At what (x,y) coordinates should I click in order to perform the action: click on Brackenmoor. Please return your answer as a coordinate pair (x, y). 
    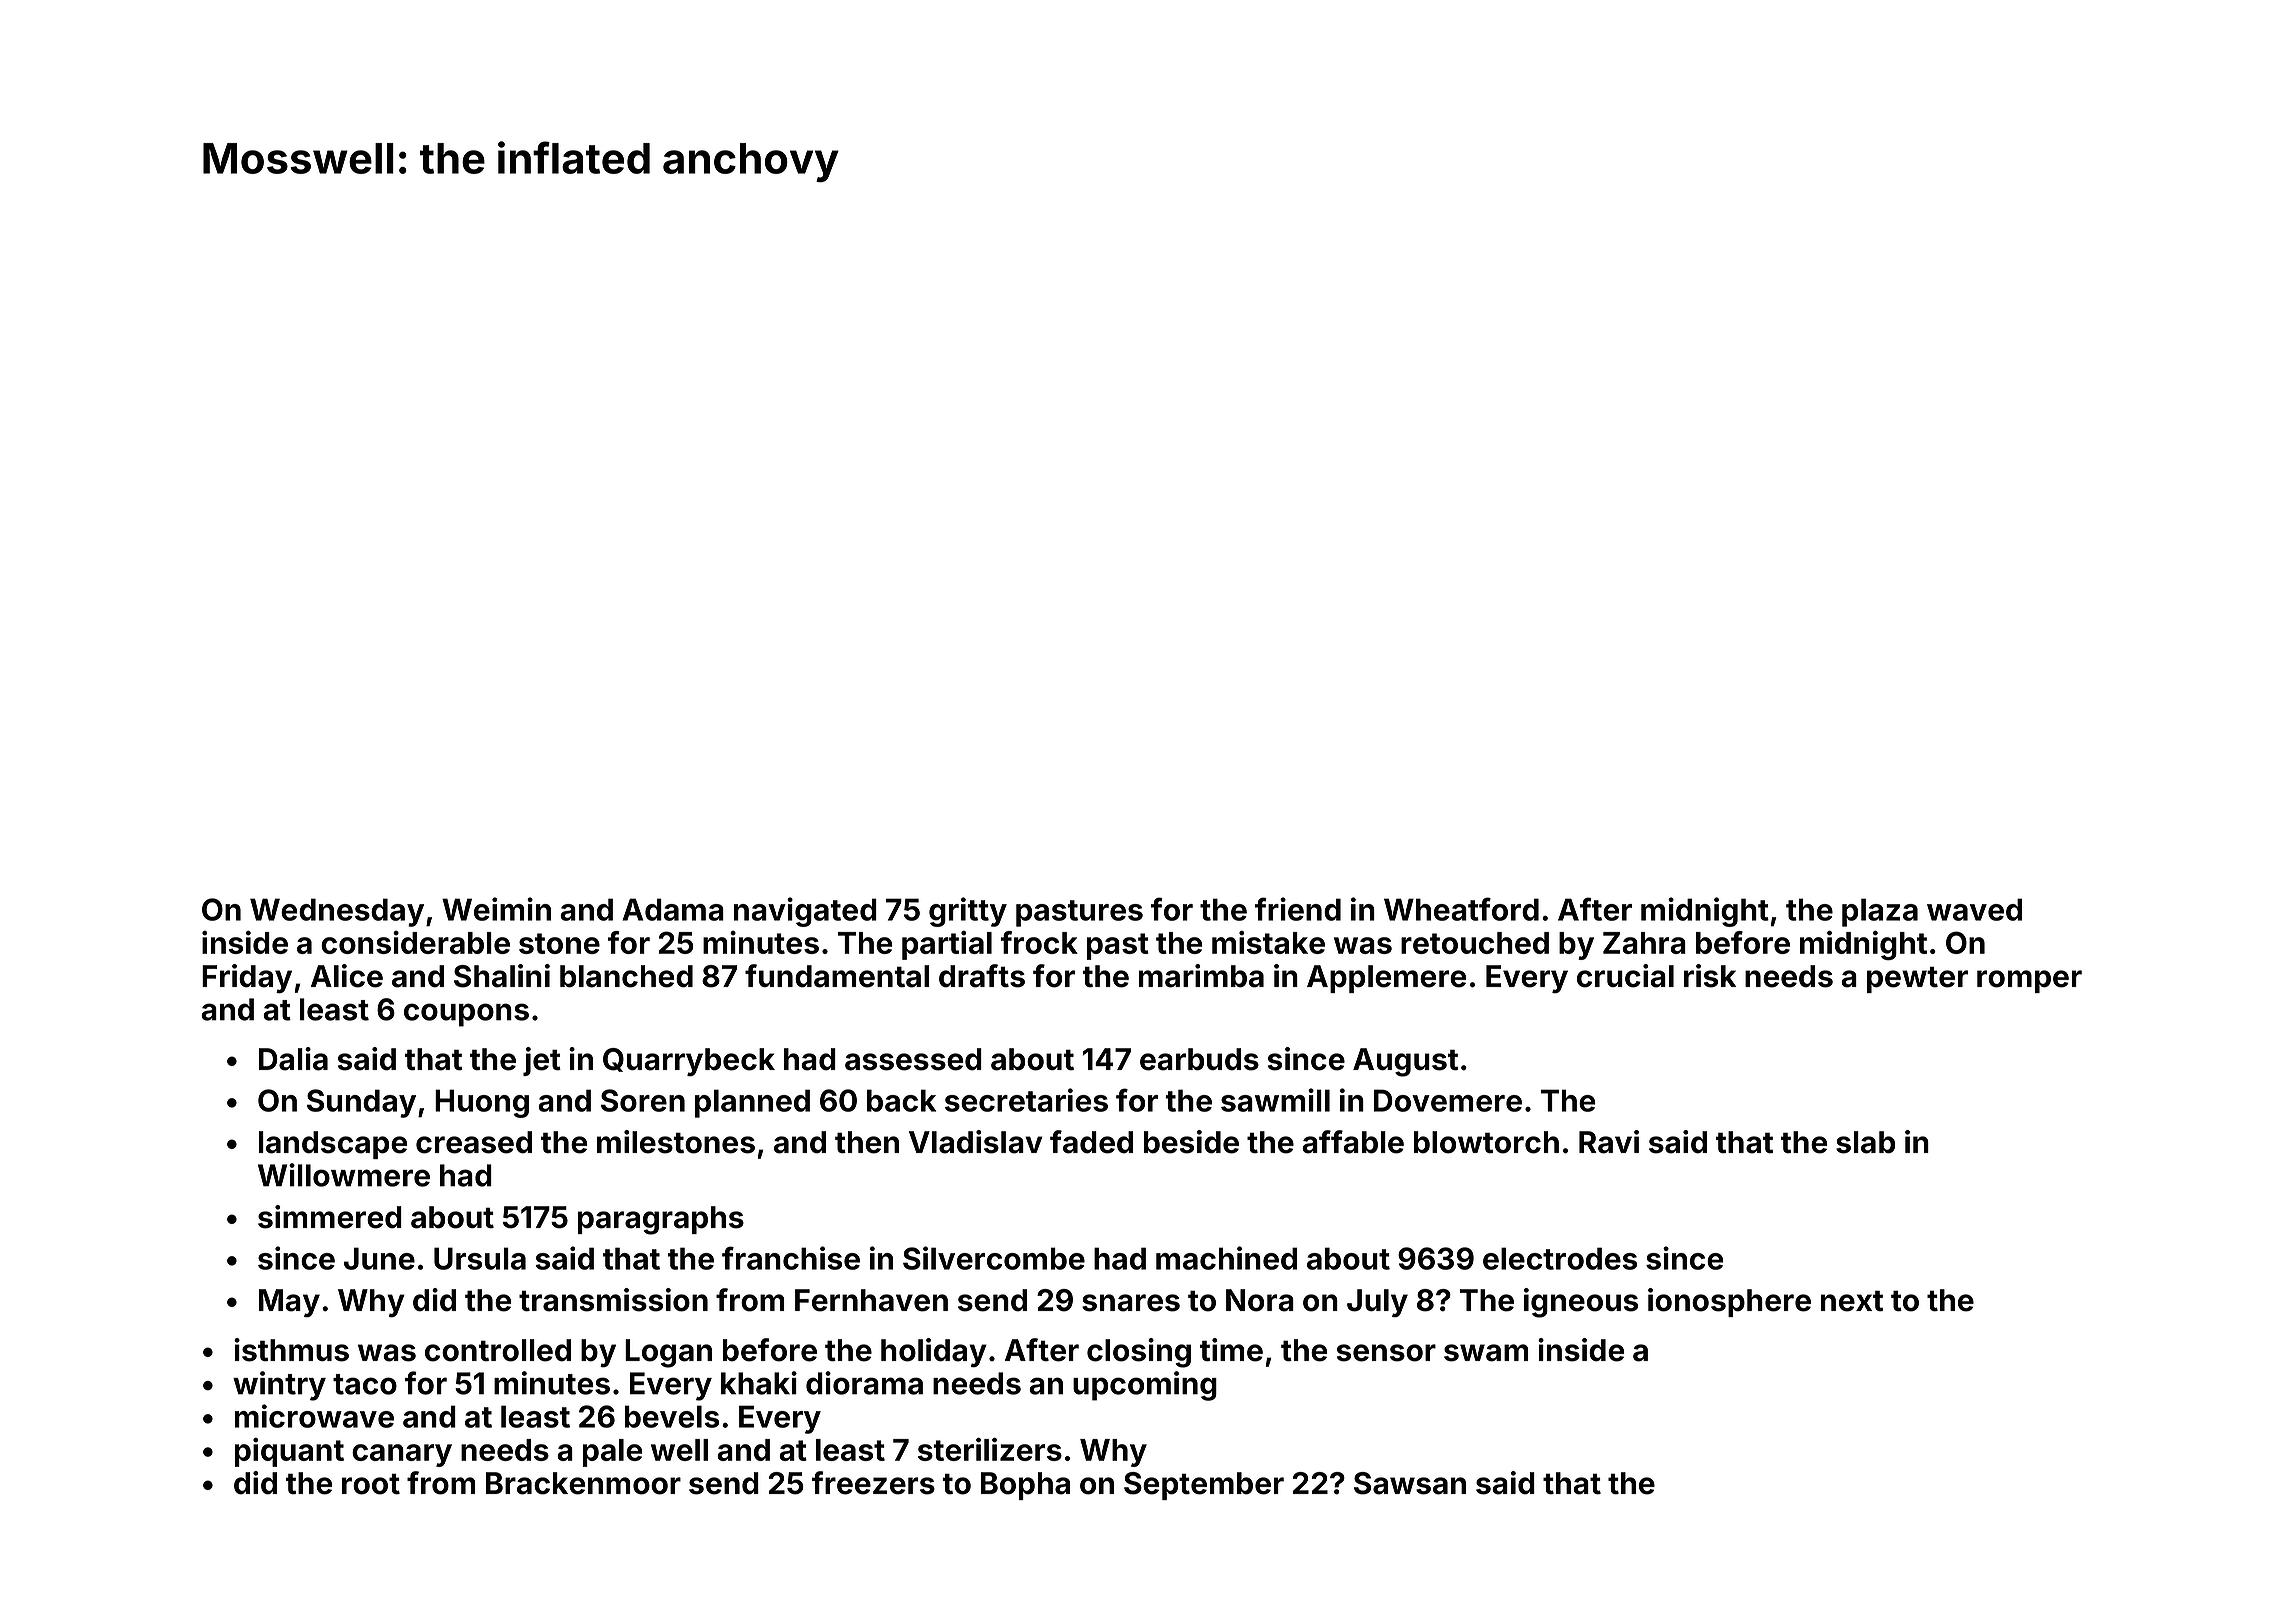
    Looking at the image, I should click on (583, 1483).
